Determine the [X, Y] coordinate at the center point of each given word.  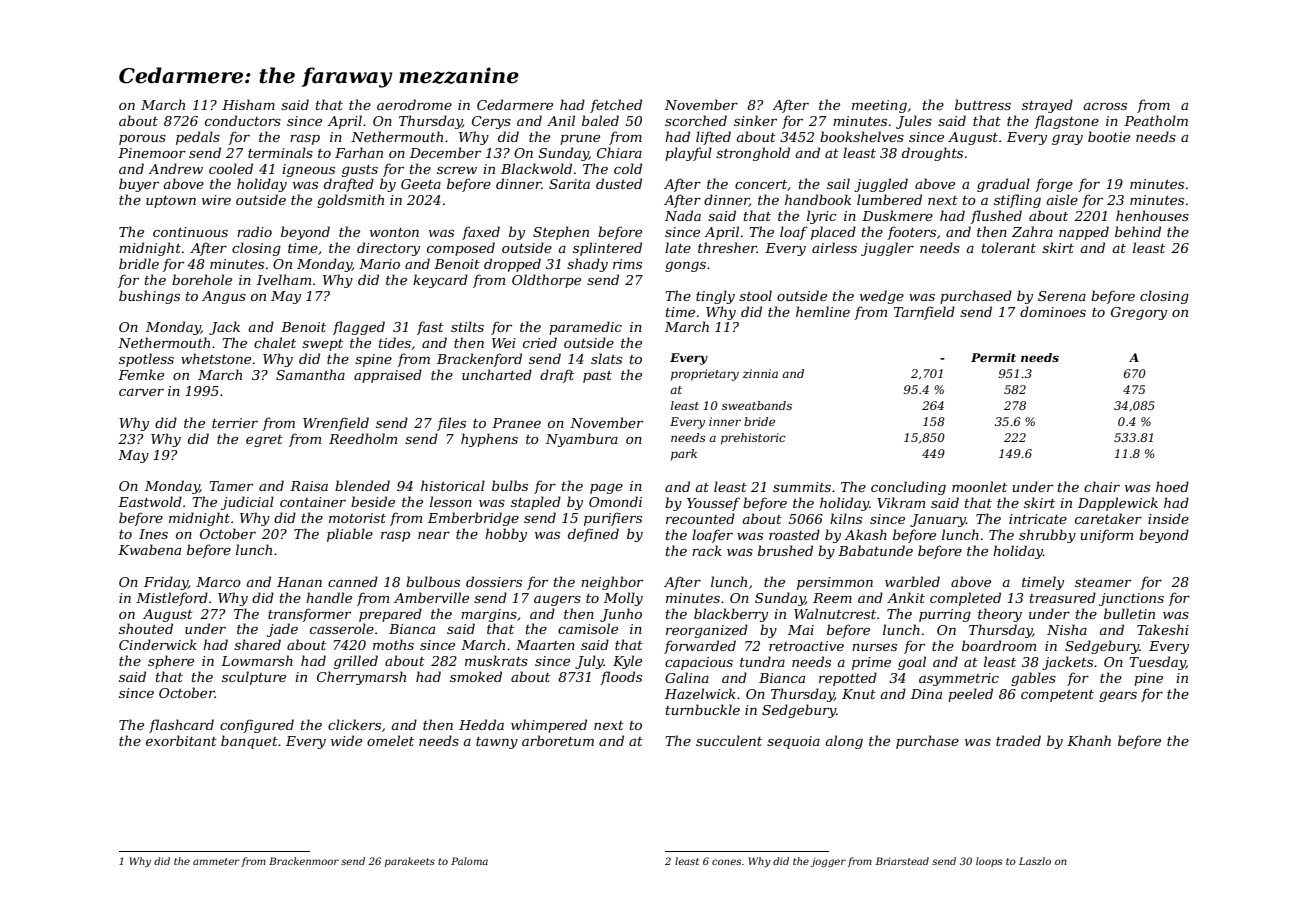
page [606, 489]
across [1105, 106]
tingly [715, 297]
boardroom [999, 645]
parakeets [410, 862]
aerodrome [414, 104]
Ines [153, 534]
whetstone [216, 358]
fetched [616, 106]
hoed [1172, 486]
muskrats [496, 660]
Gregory [1139, 313]
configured [257, 726]
